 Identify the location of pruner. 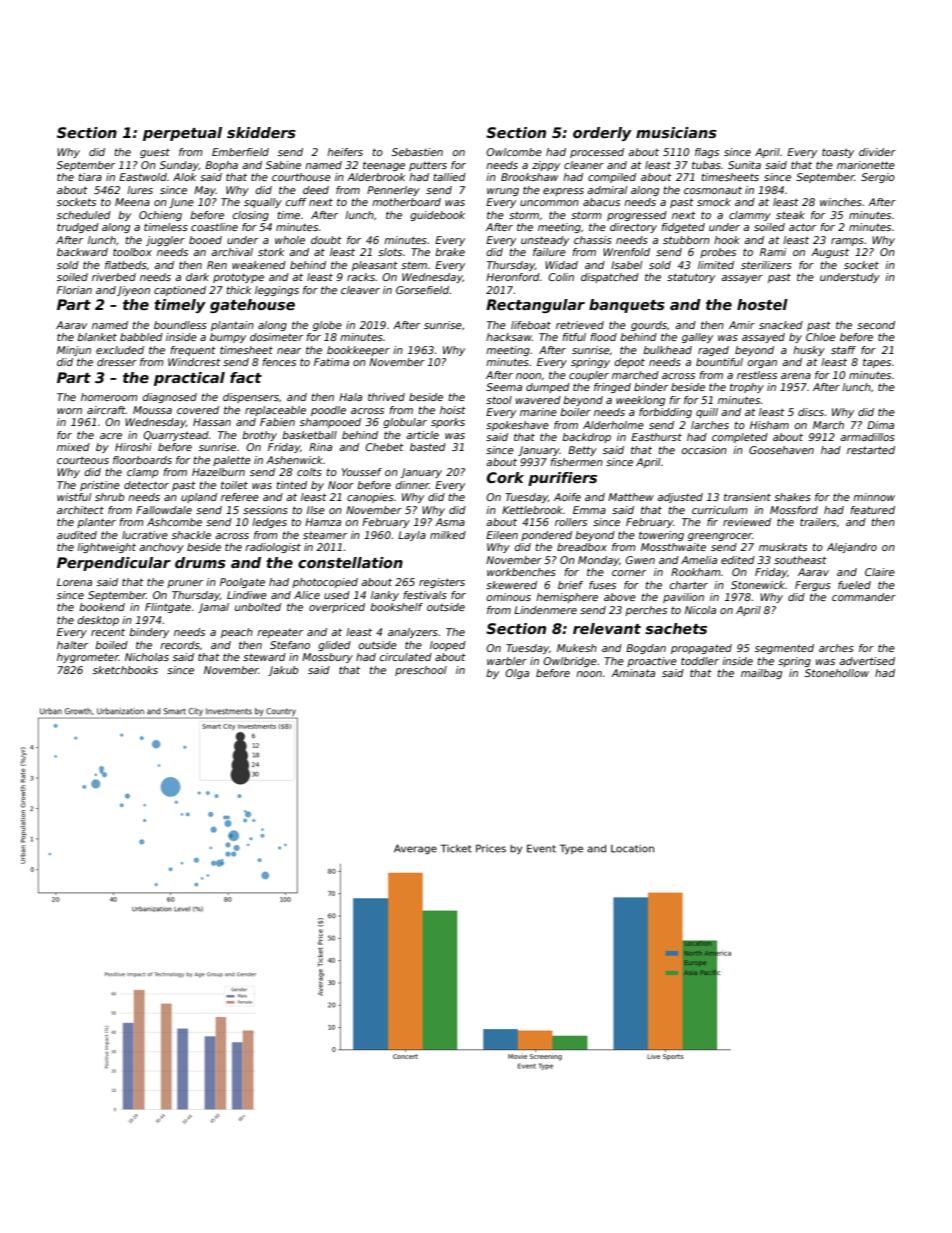
(185, 584).
